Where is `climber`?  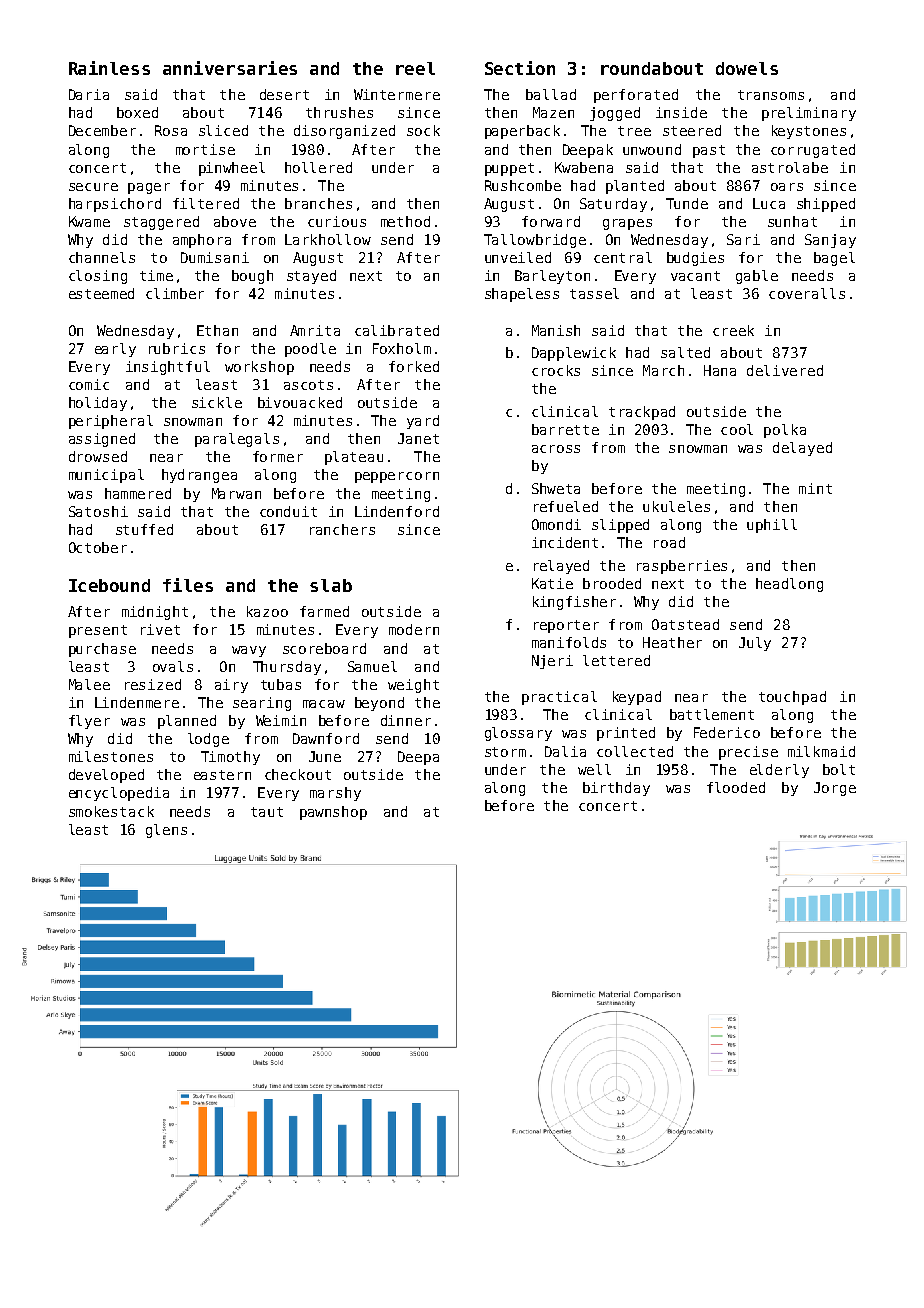 climber is located at coordinates (175, 293).
